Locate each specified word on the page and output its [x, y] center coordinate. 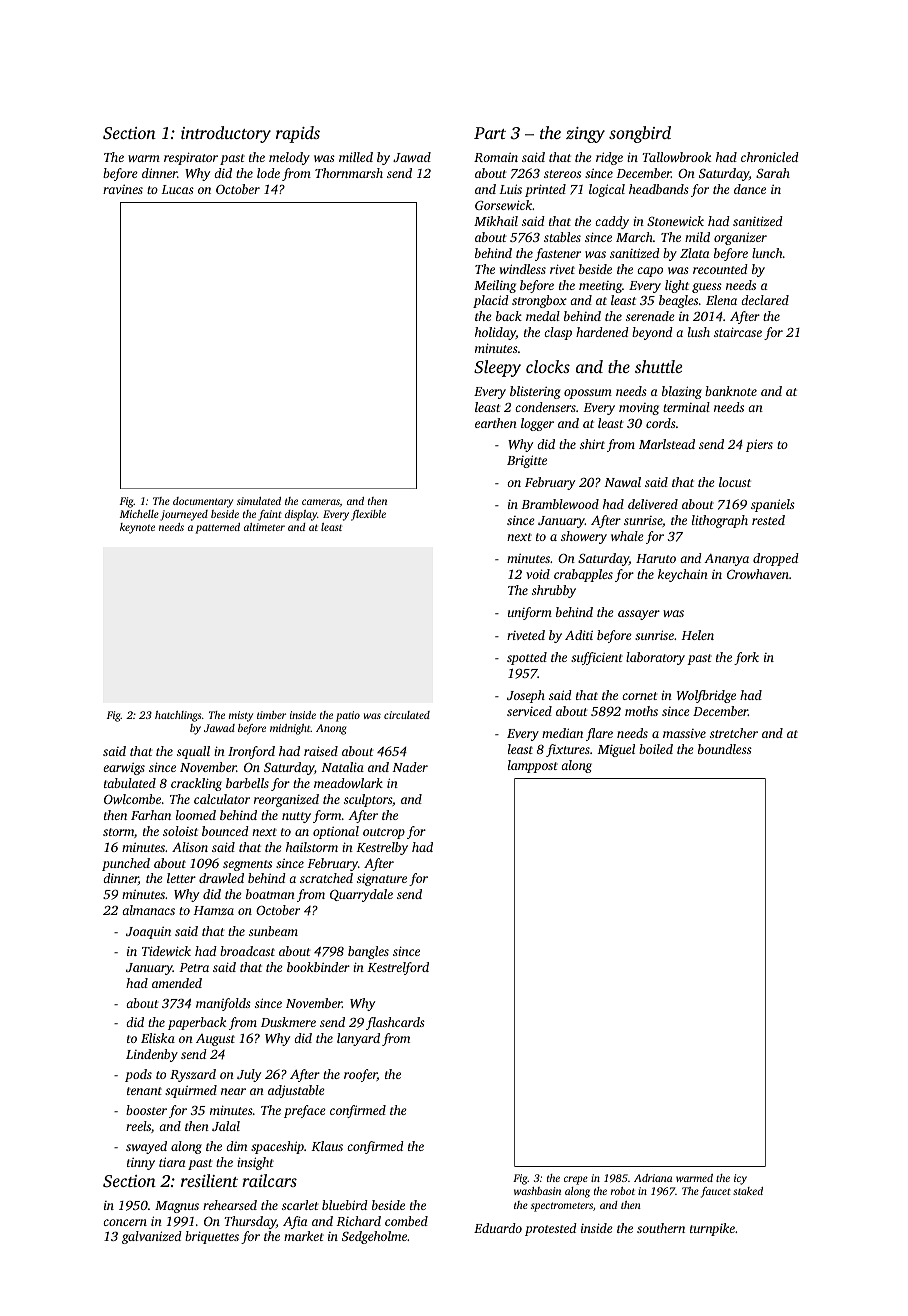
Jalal [226, 1126]
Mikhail [496, 221]
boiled [656, 749]
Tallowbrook [676, 157]
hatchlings [178, 716]
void [538, 574]
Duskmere [288, 1022]
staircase [738, 332]
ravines [123, 189]
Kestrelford [398, 968]
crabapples [583, 575]
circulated [407, 715]
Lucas [177, 189]
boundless [725, 749]
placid [491, 301]
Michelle [139, 514]
